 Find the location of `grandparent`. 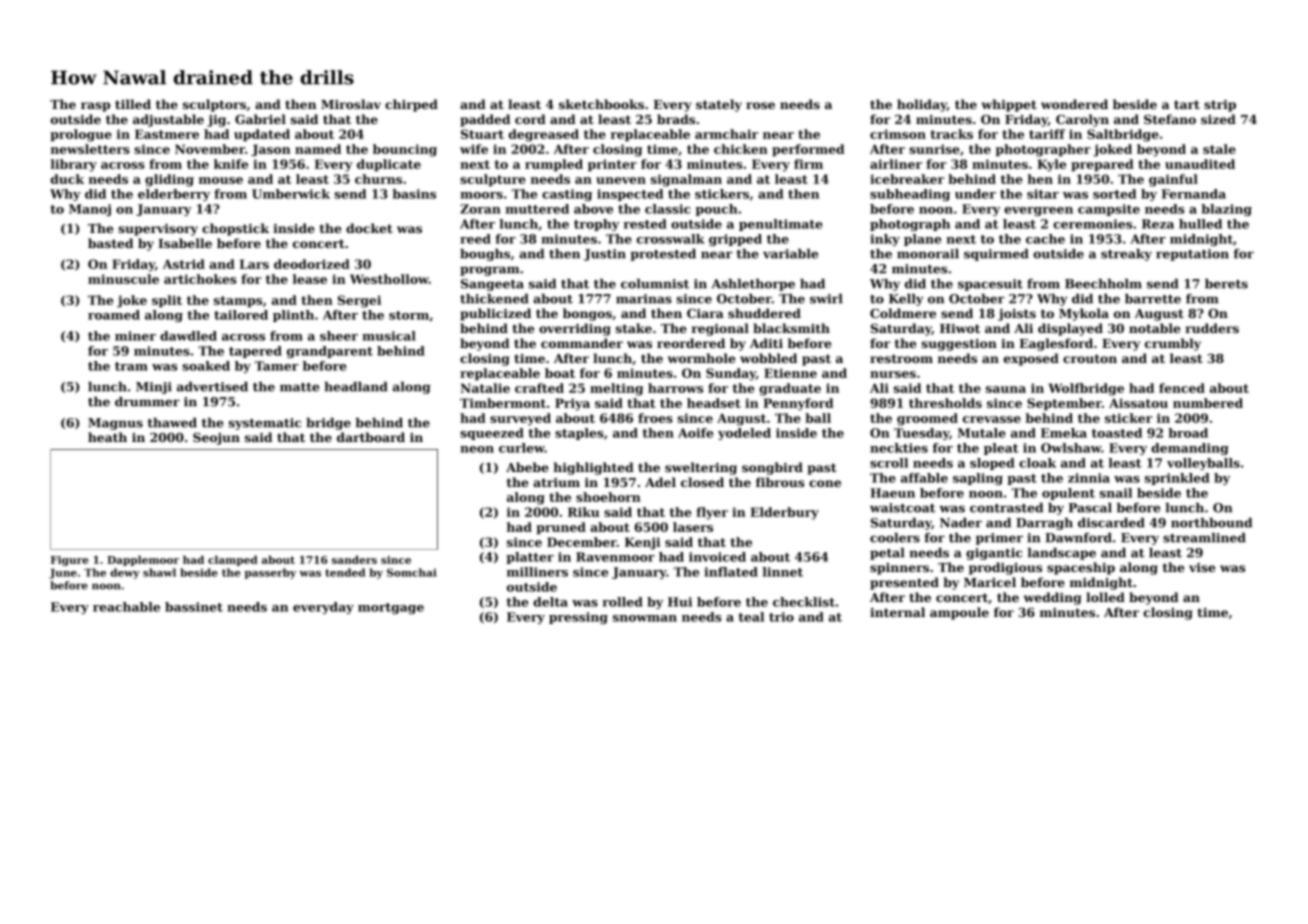

grandparent is located at coordinates (330, 352).
